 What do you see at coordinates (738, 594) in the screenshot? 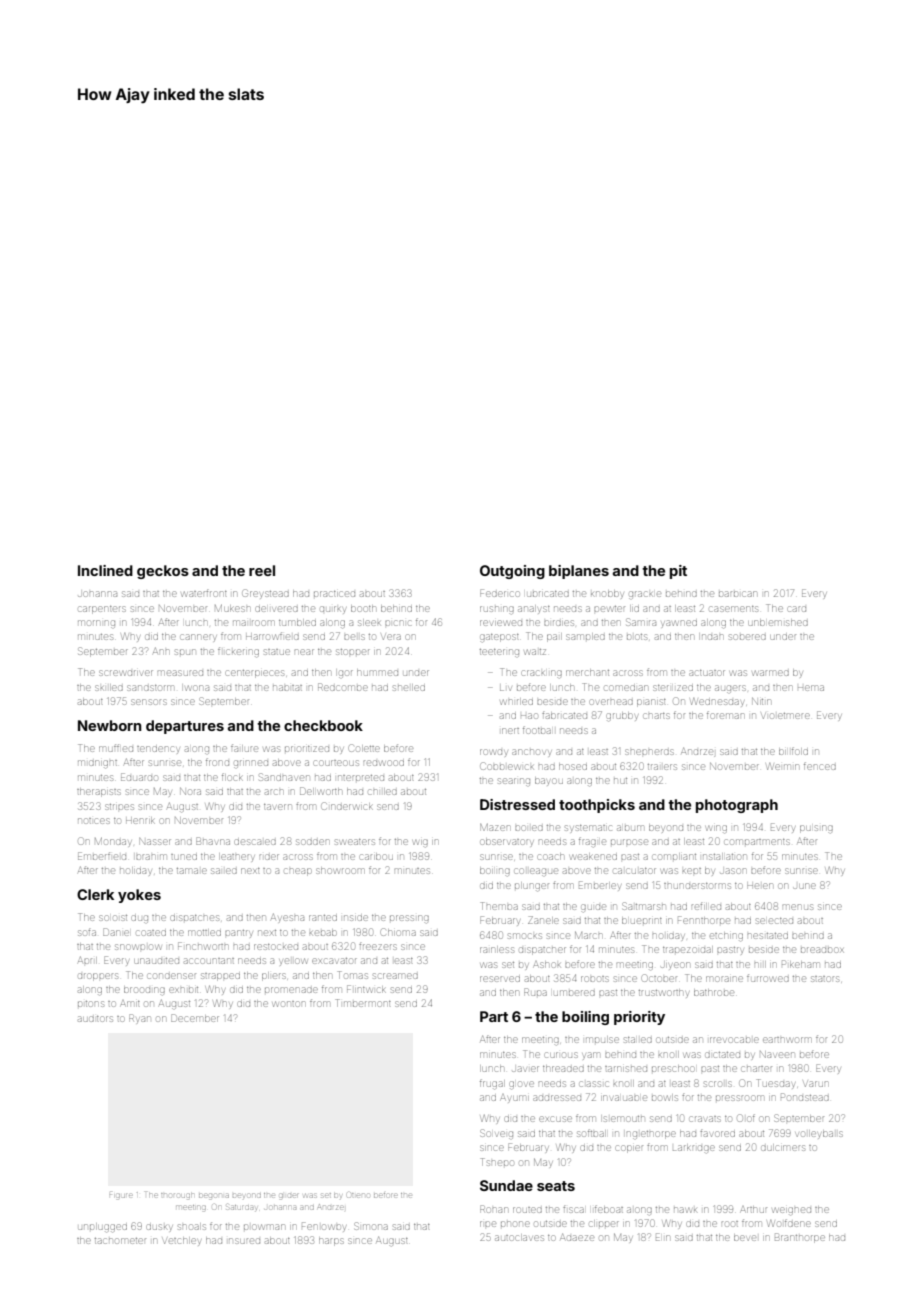
I see `barbican` at bounding box center [738, 594].
